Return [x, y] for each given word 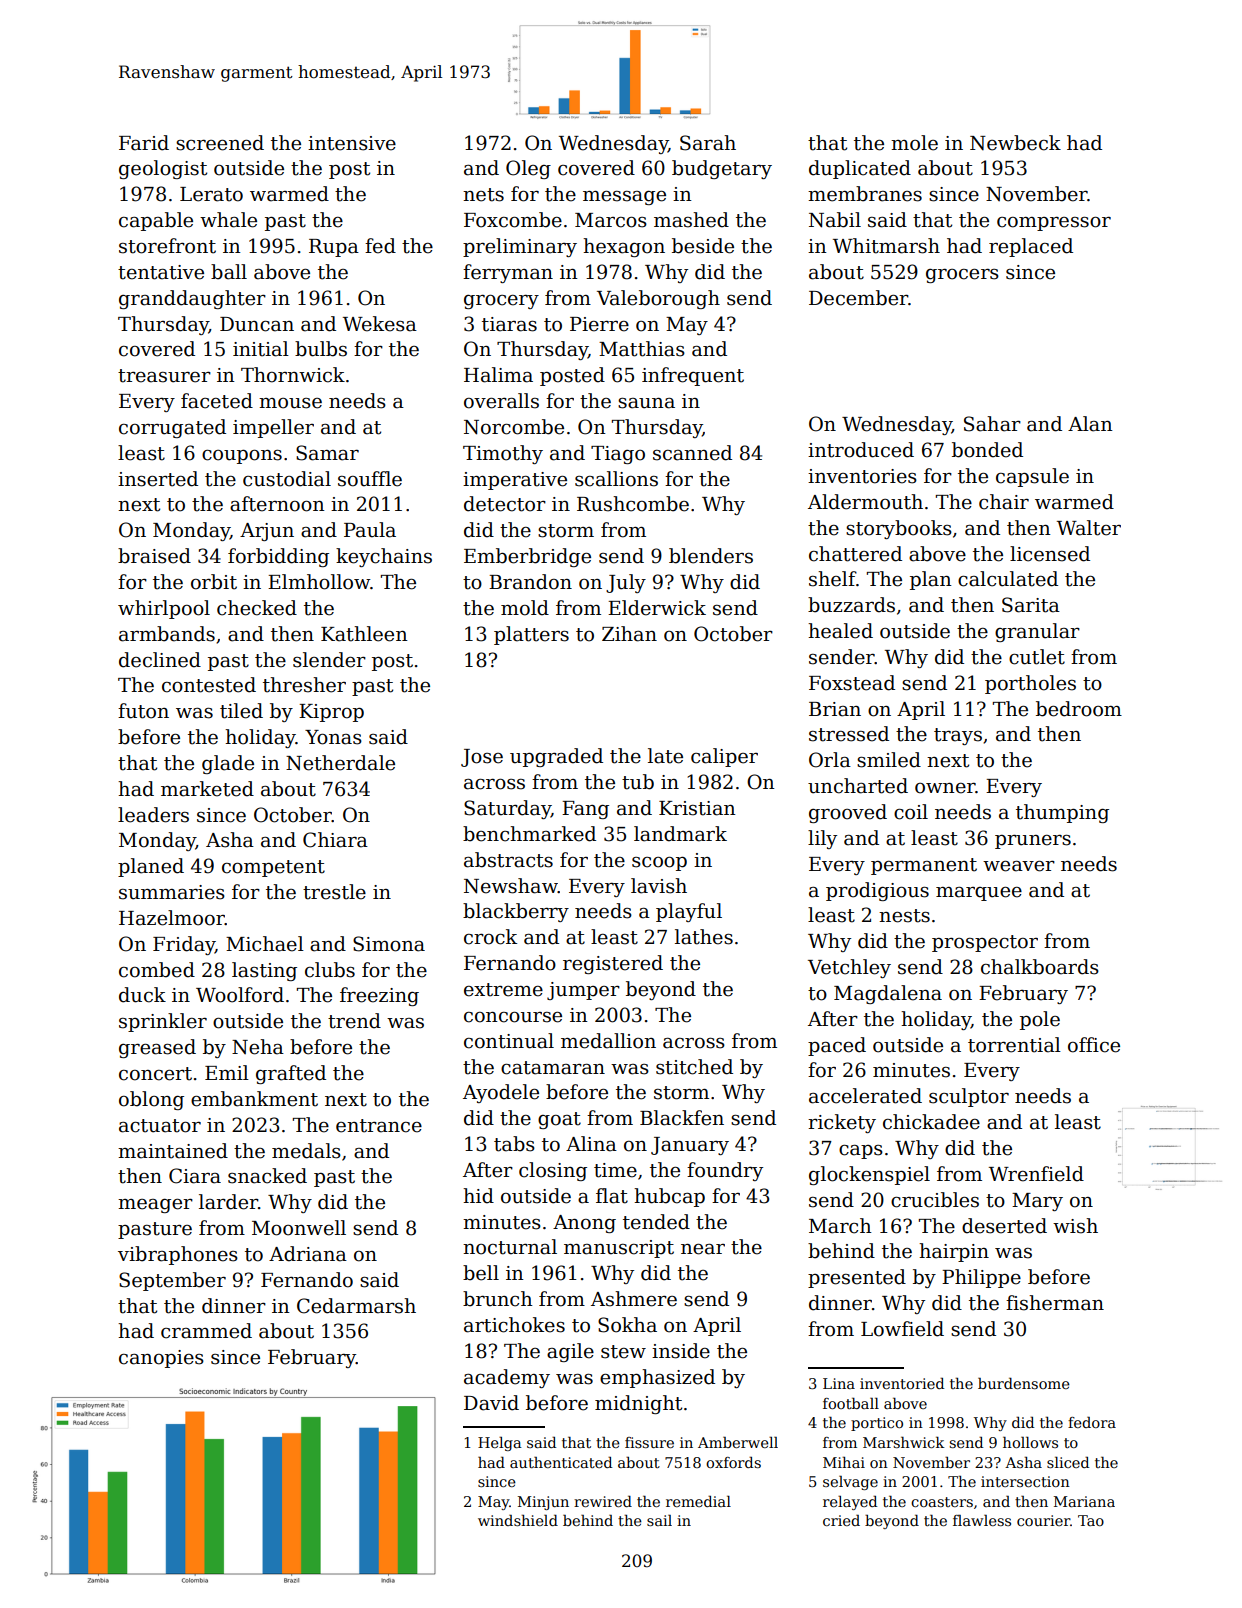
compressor [1054, 223]
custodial [287, 479]
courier [1043, 1520]
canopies [161, 1359]
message [624, 198]
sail [659, 1520]
